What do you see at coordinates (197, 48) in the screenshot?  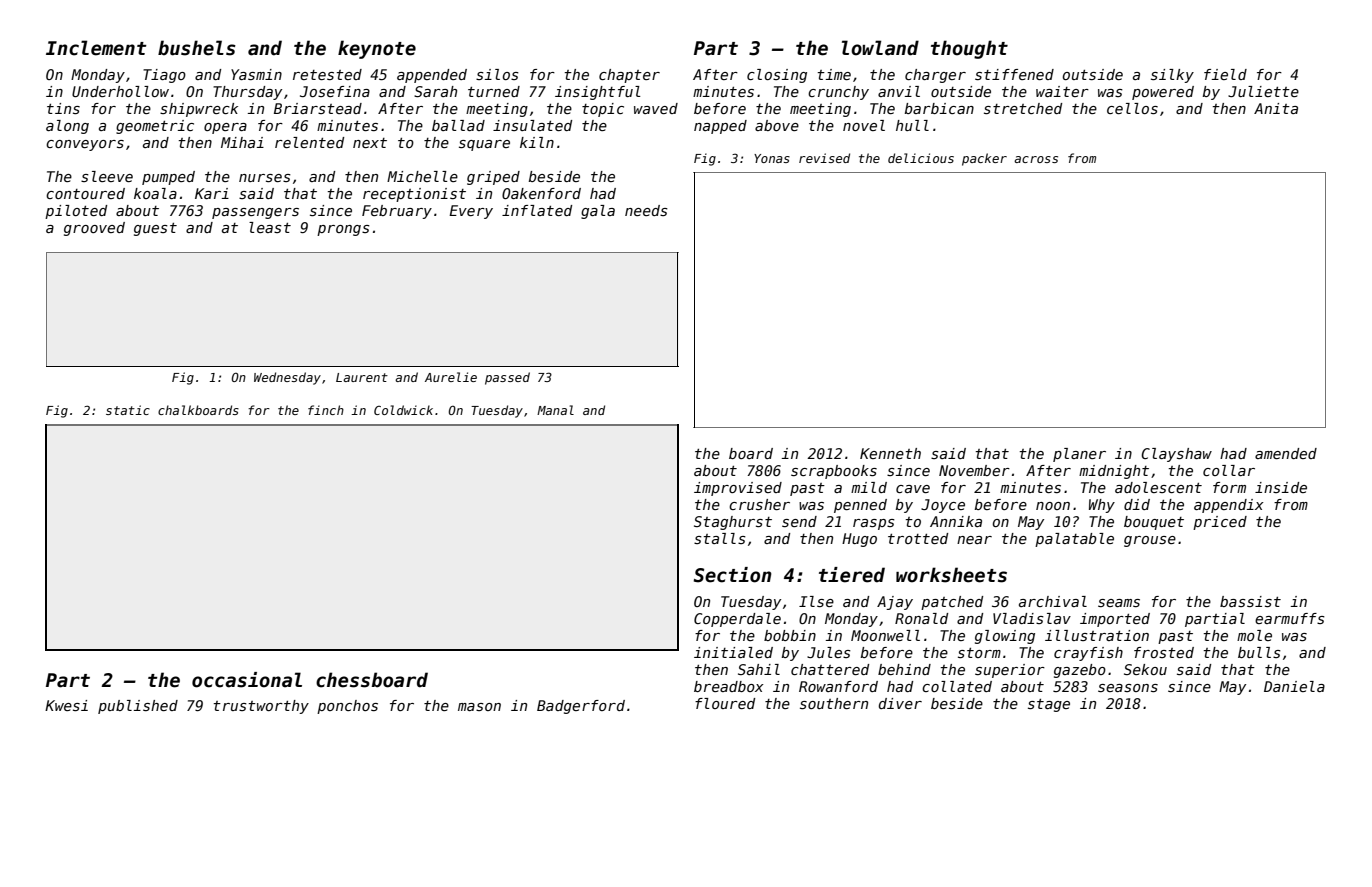 I see `bushels` at bounding box center [197, 48].
